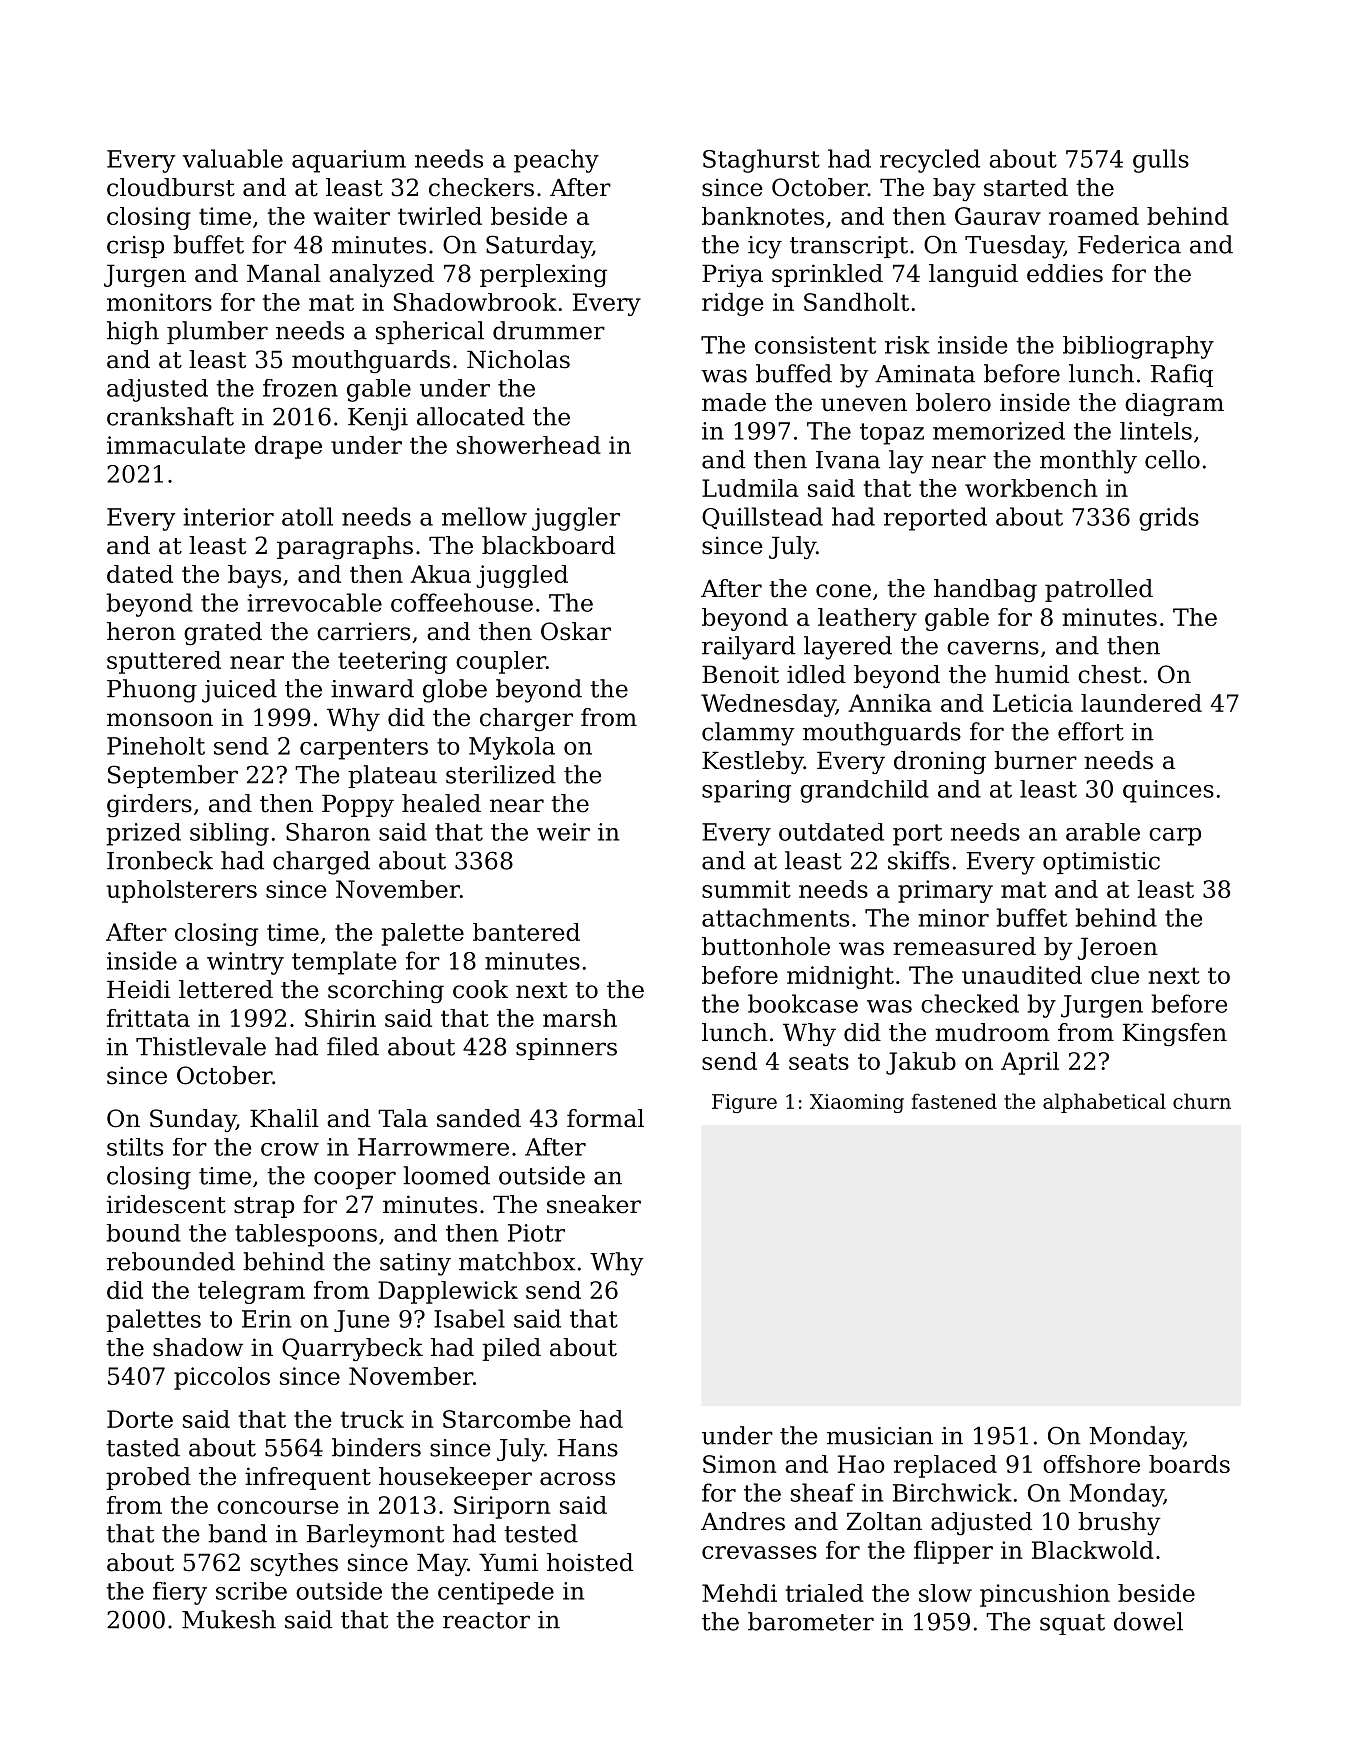  I want to click on spinners, so click(566, 1049).
